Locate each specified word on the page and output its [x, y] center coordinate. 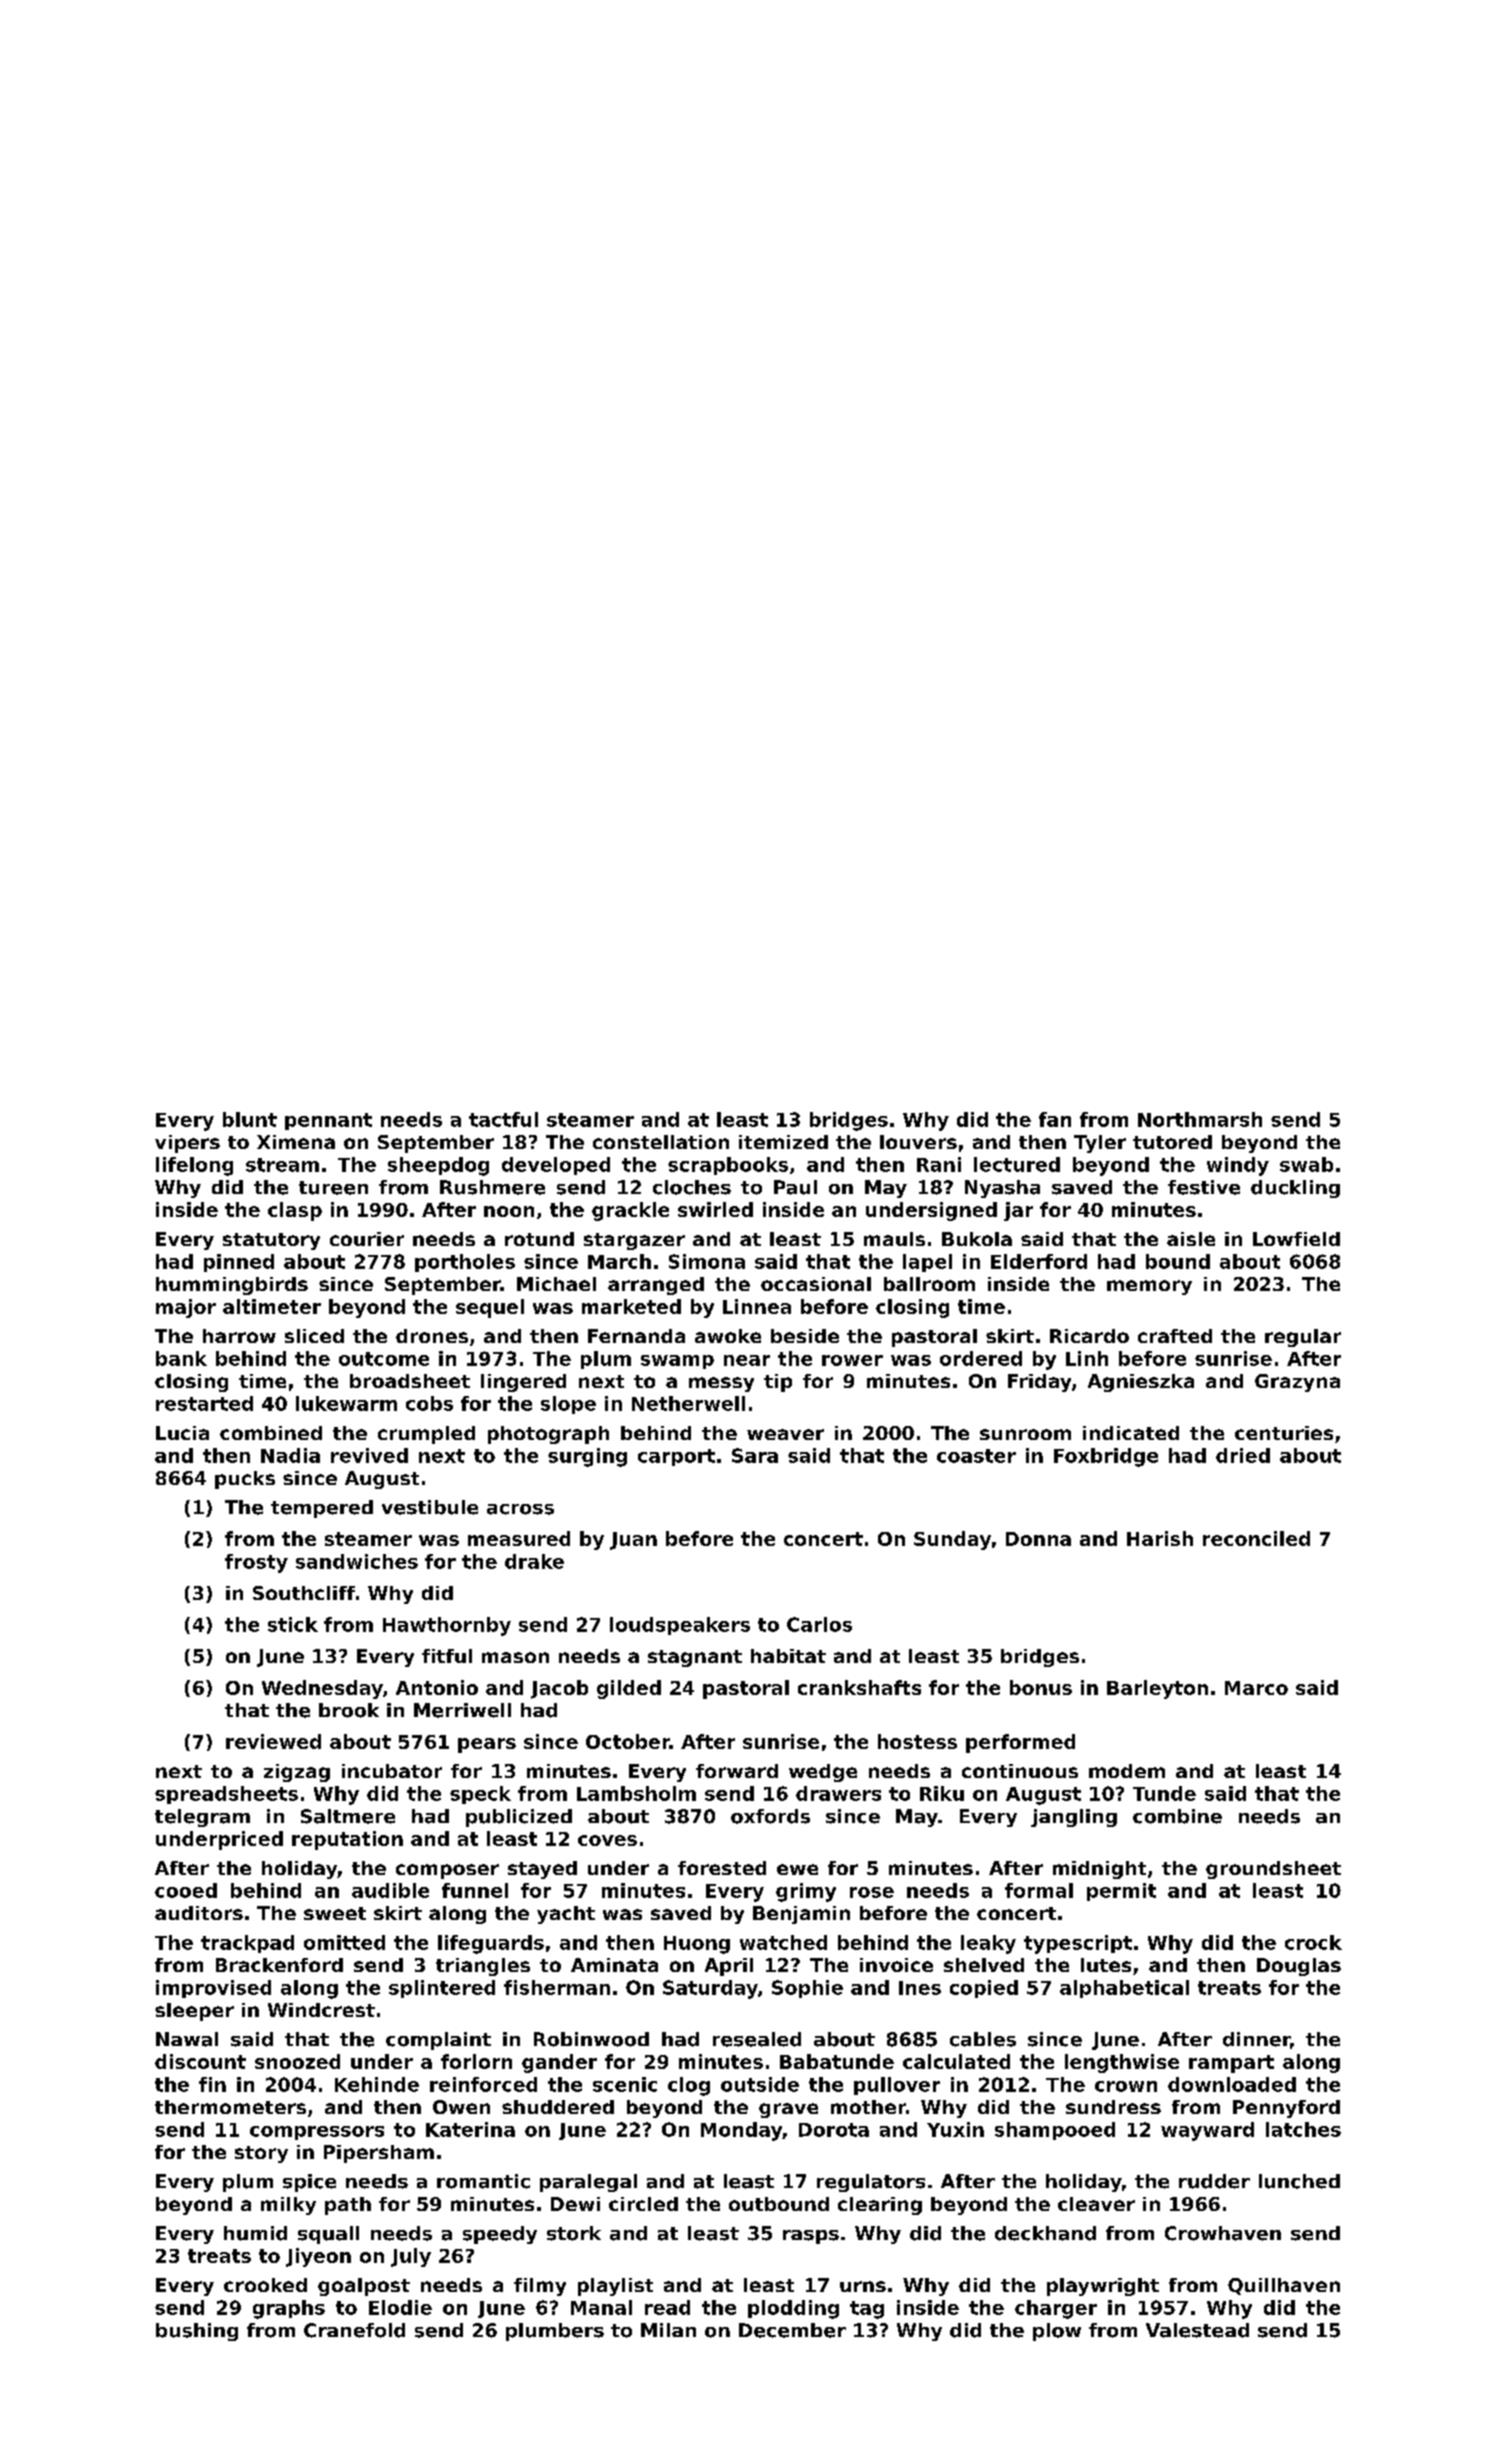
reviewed [273, 1741]
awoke [728, 1336]
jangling [1074, 1818]
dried [1243, 1455]
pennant [328, 1121]
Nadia [290, 1455]
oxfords [770, 1816]
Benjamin [801, 1915]
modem [1127, 1771]
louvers [918, 1142]
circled [643, 2204]
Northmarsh [1200, 1119]
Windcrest [321, 2010]
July [411, 2257]
